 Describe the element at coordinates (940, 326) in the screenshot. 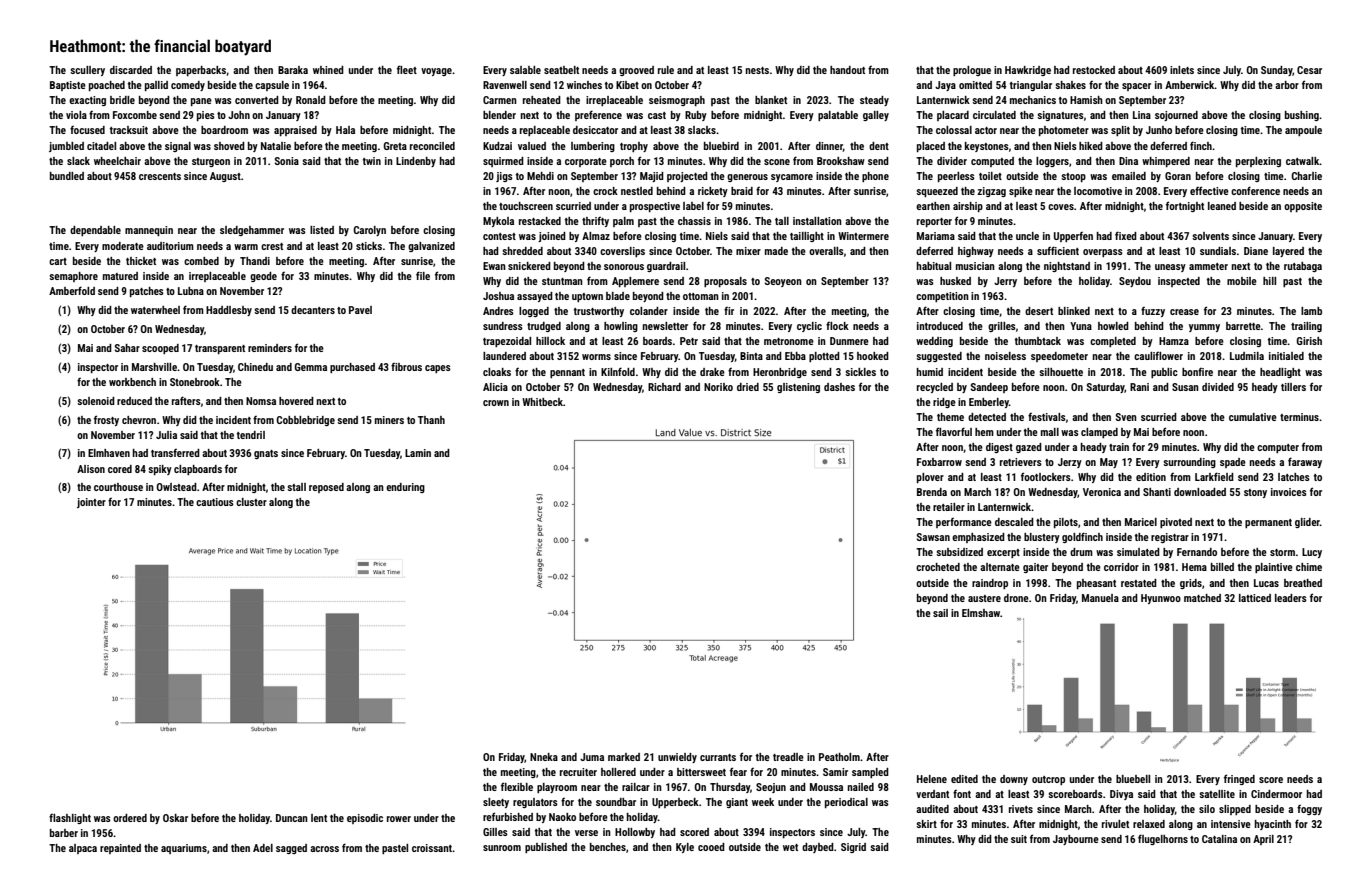

I see `introduced` at that location.
